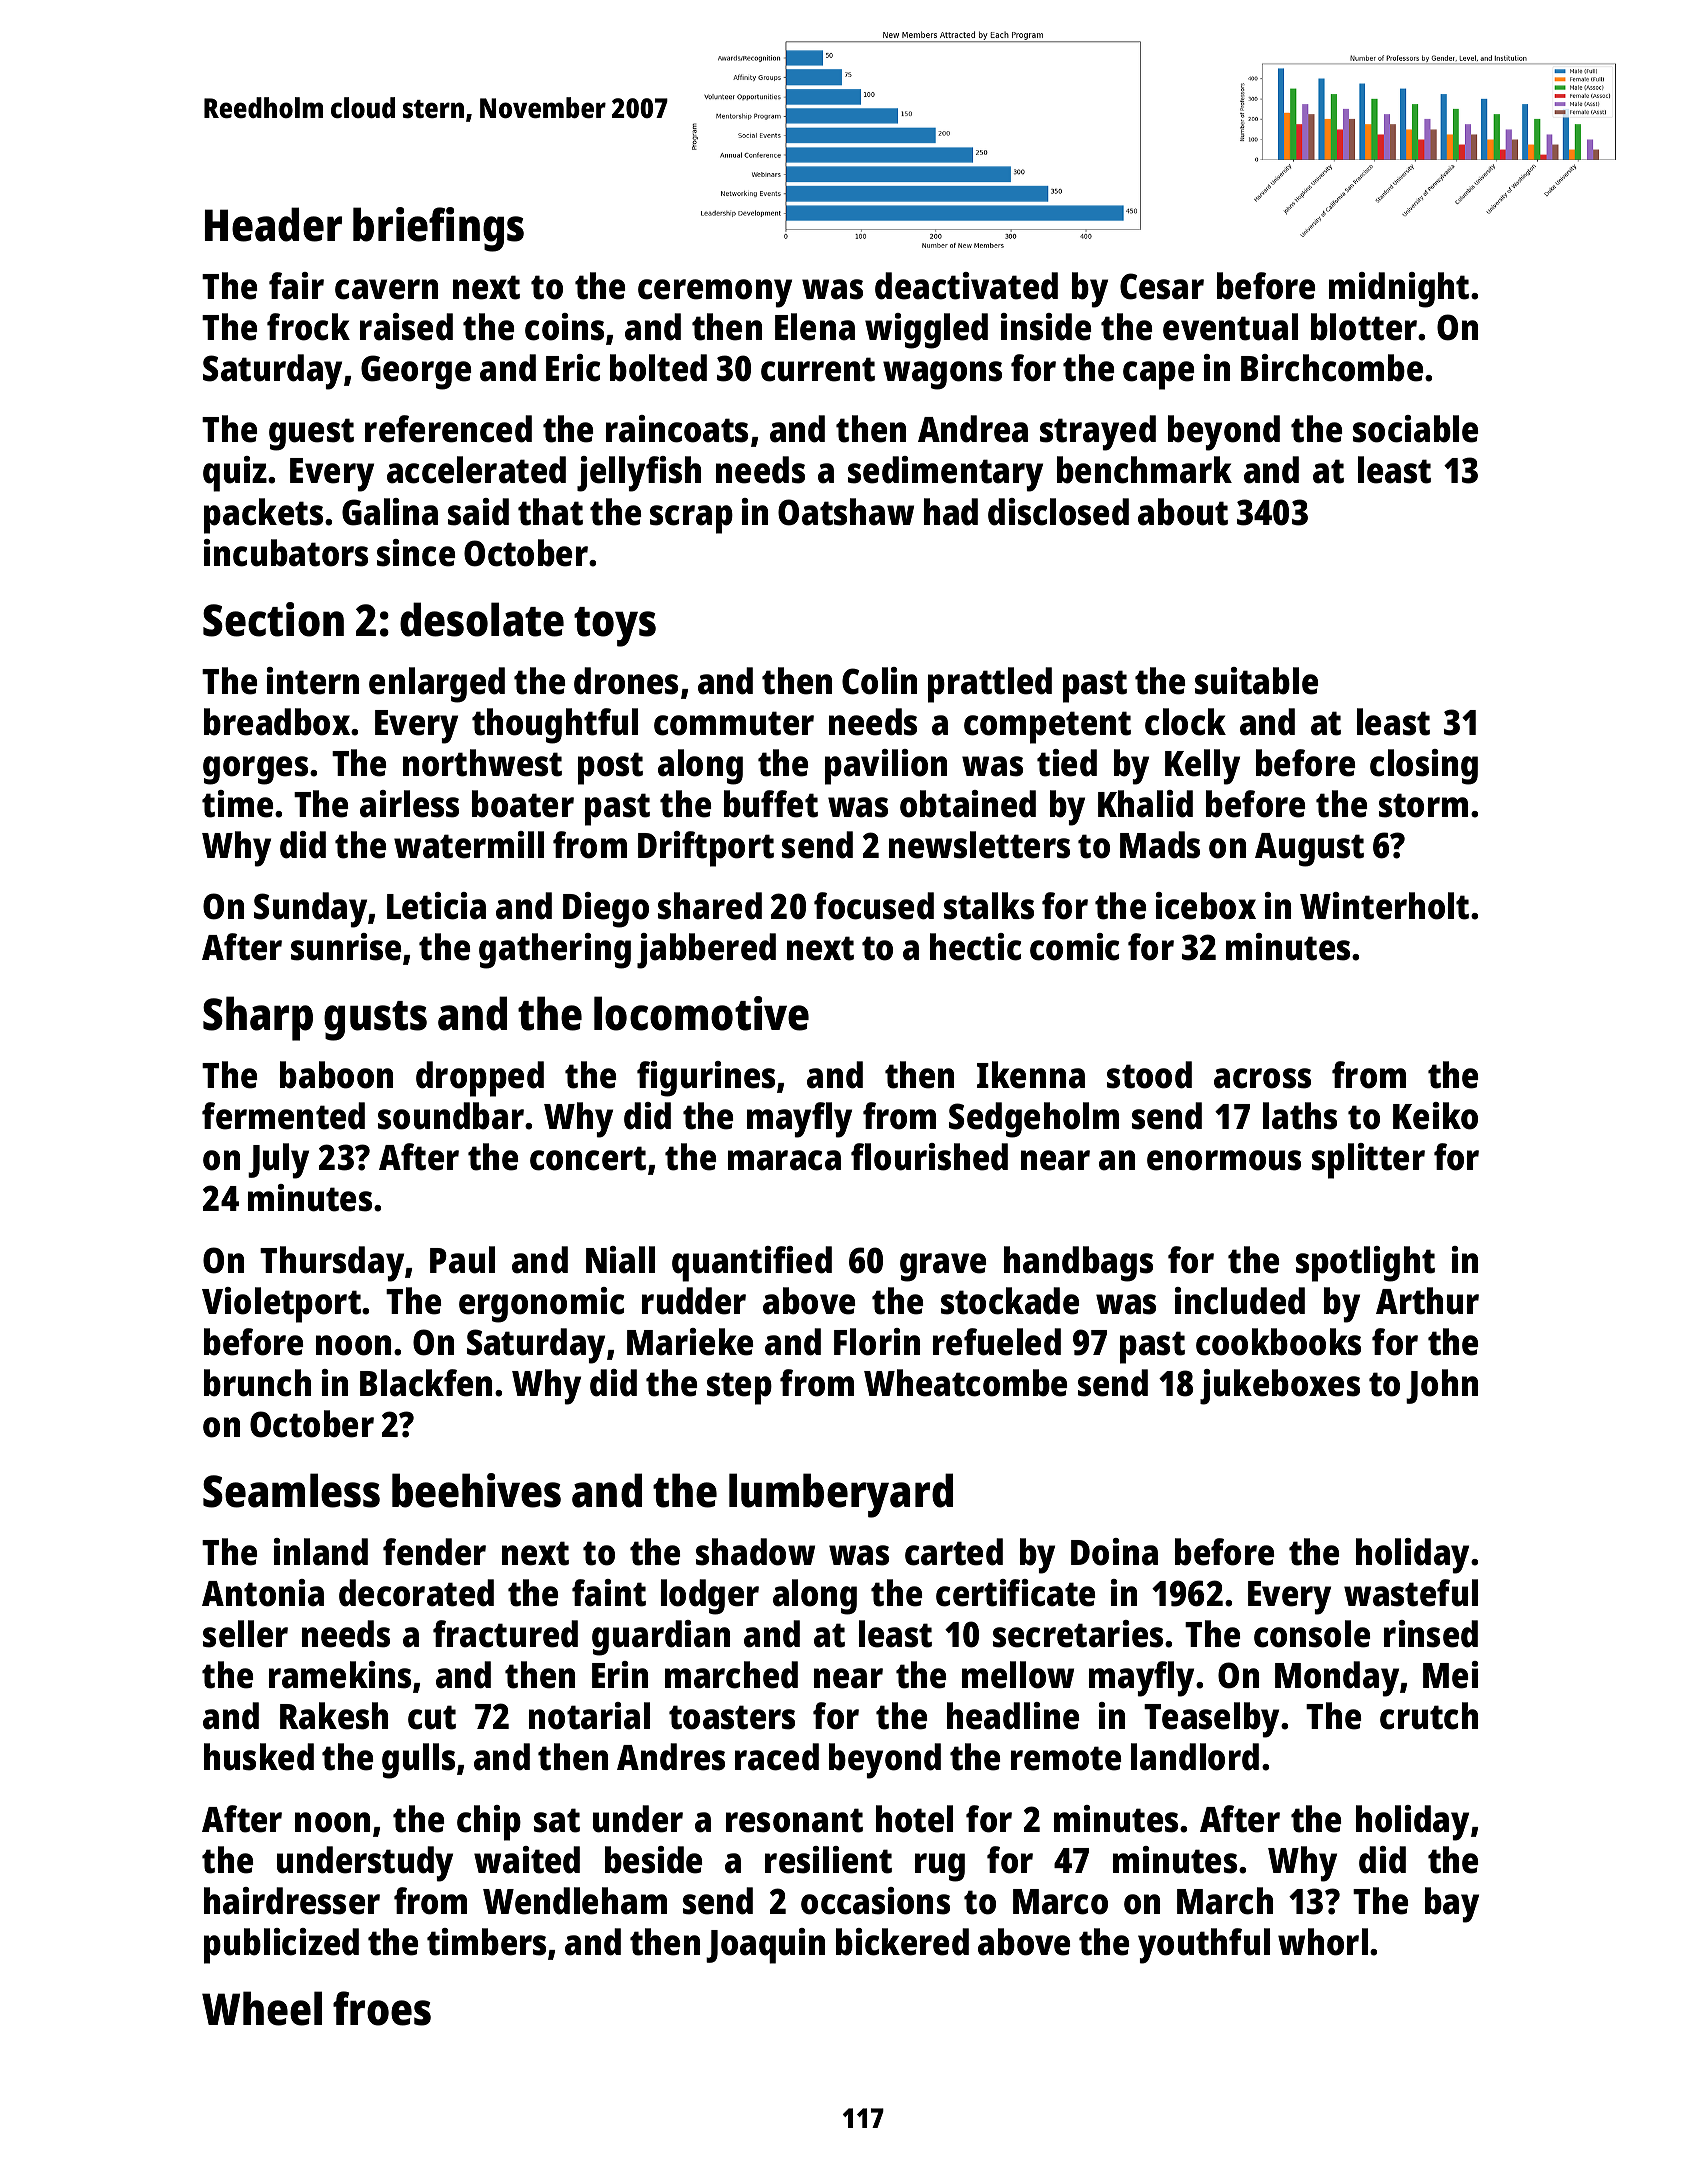 This screenshot has width=1683, height=2178. What do you see at coordinates (943, 1267) in the screenshot?
I see `grave` at bounding box center [943, 1267].
